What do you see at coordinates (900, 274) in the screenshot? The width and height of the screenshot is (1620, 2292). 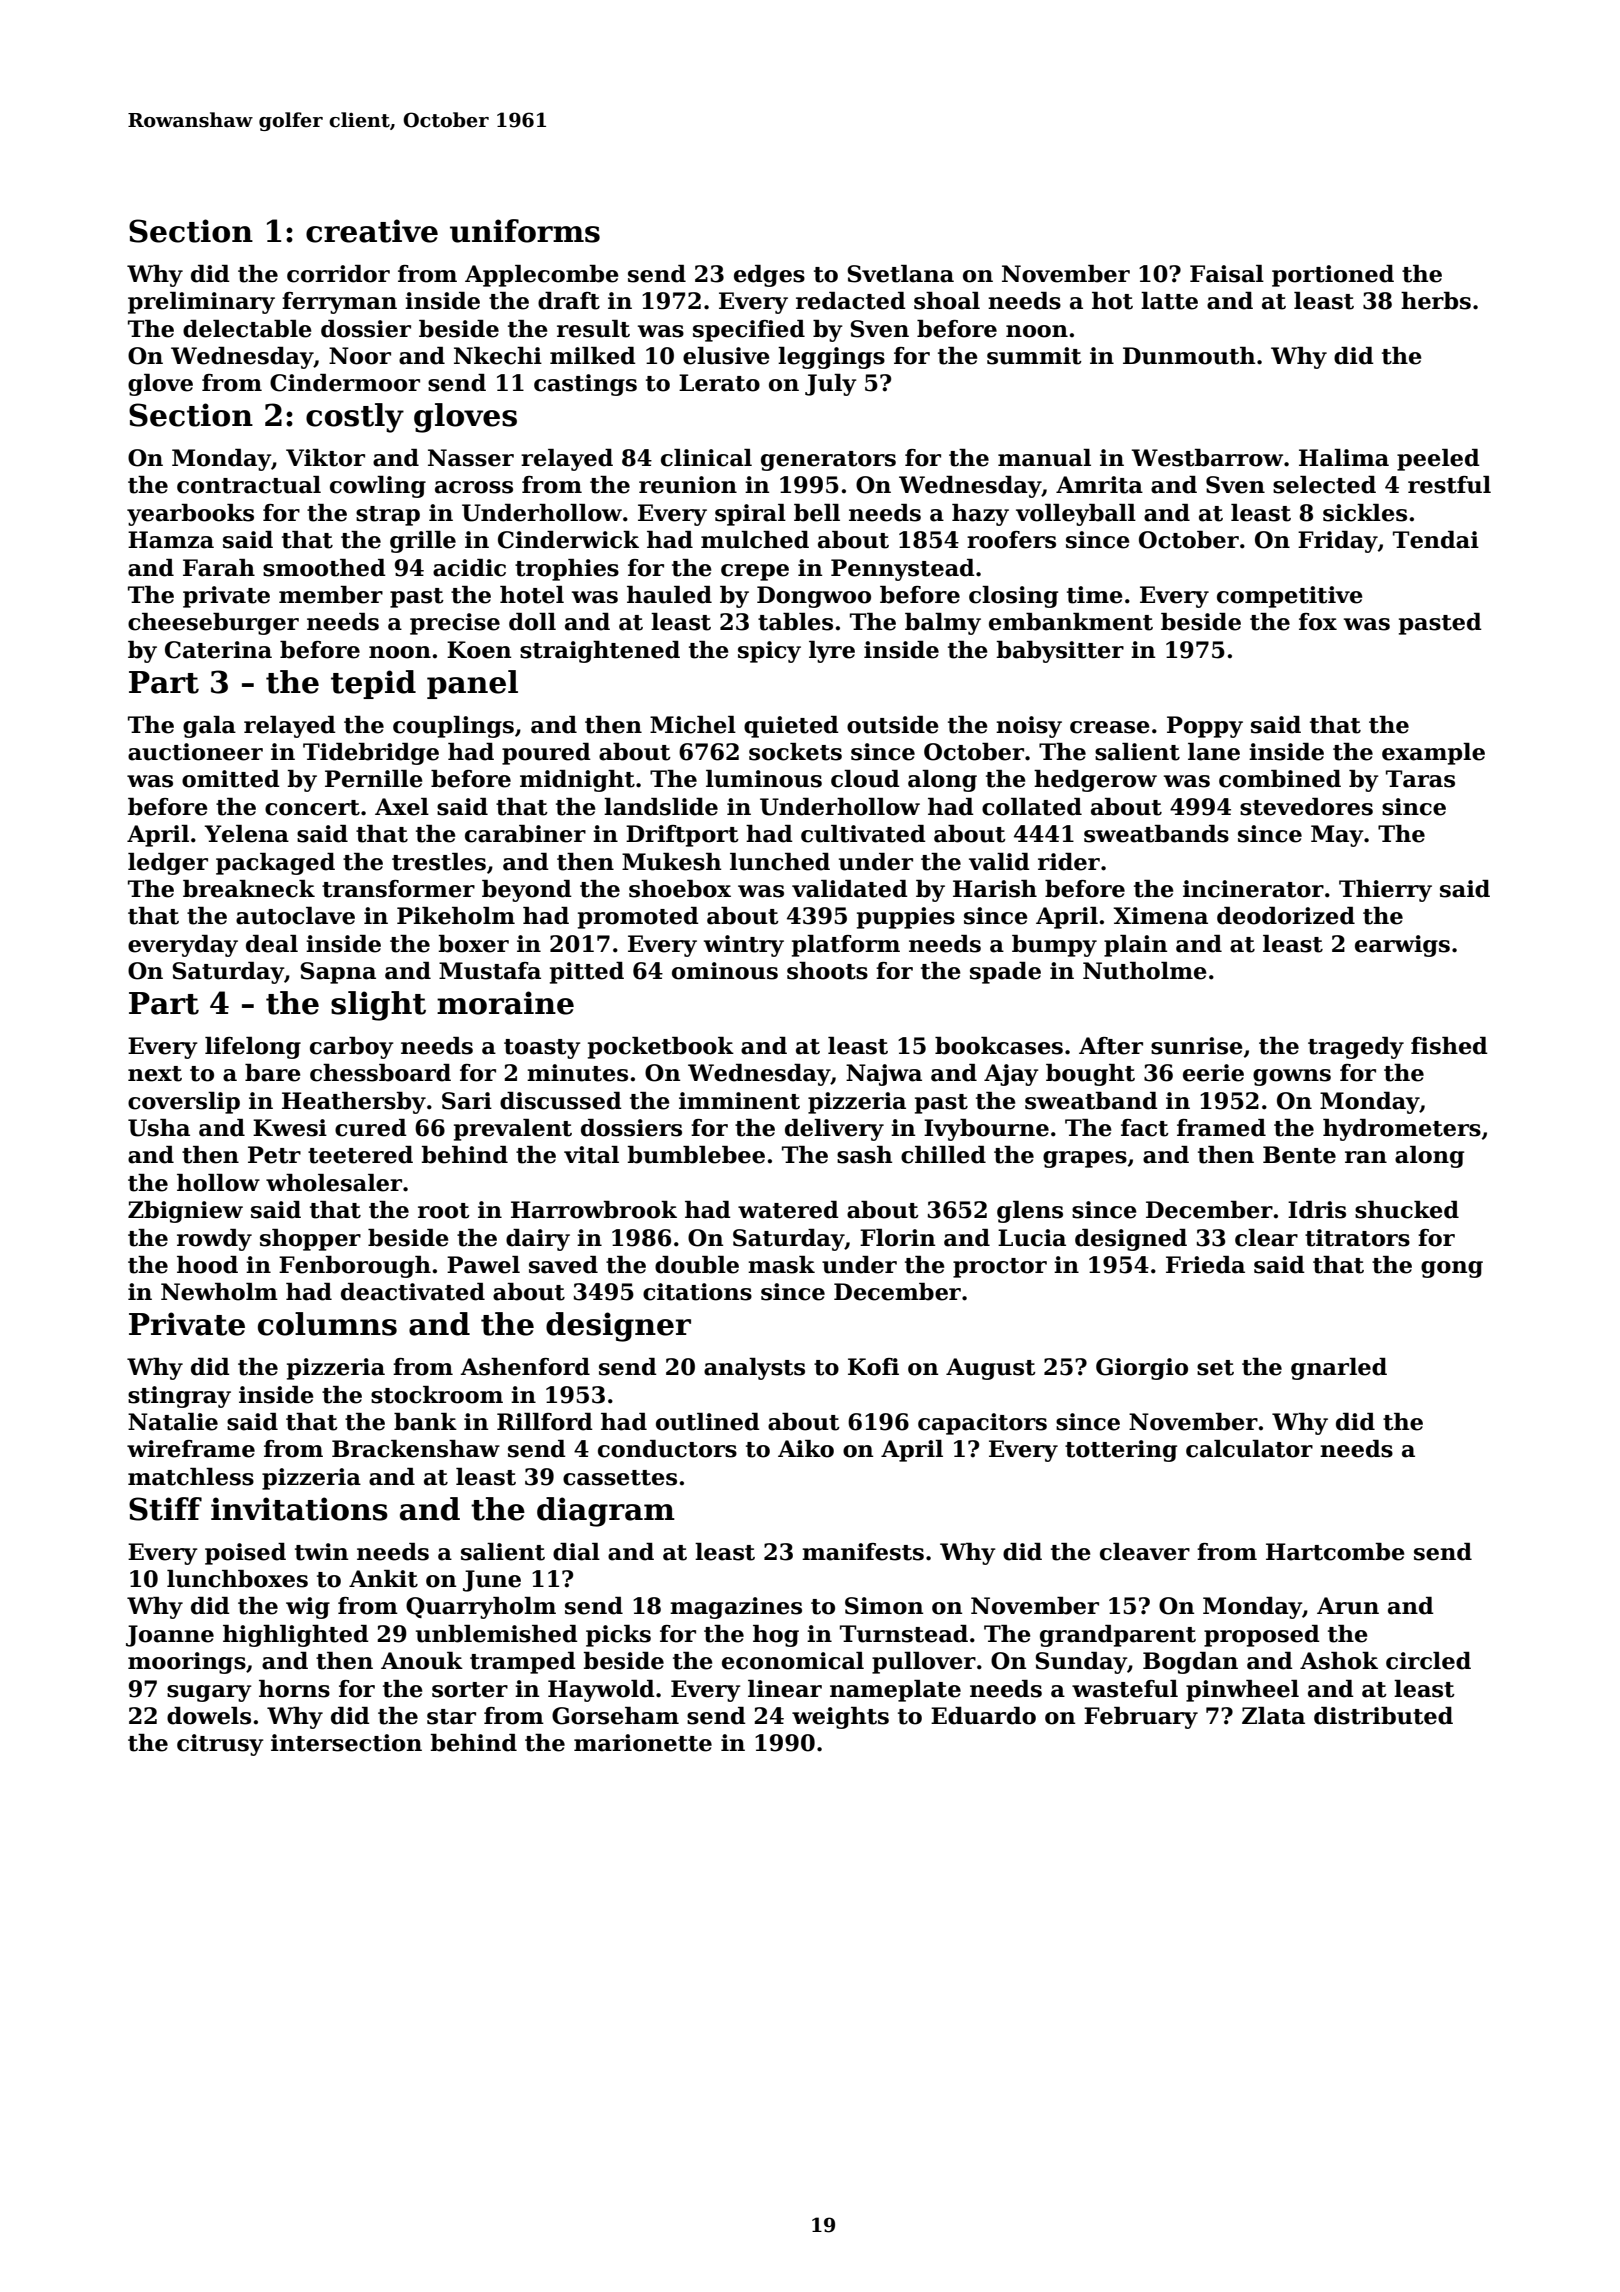 I see `Svetlana` at bounding box center [900, 274].
